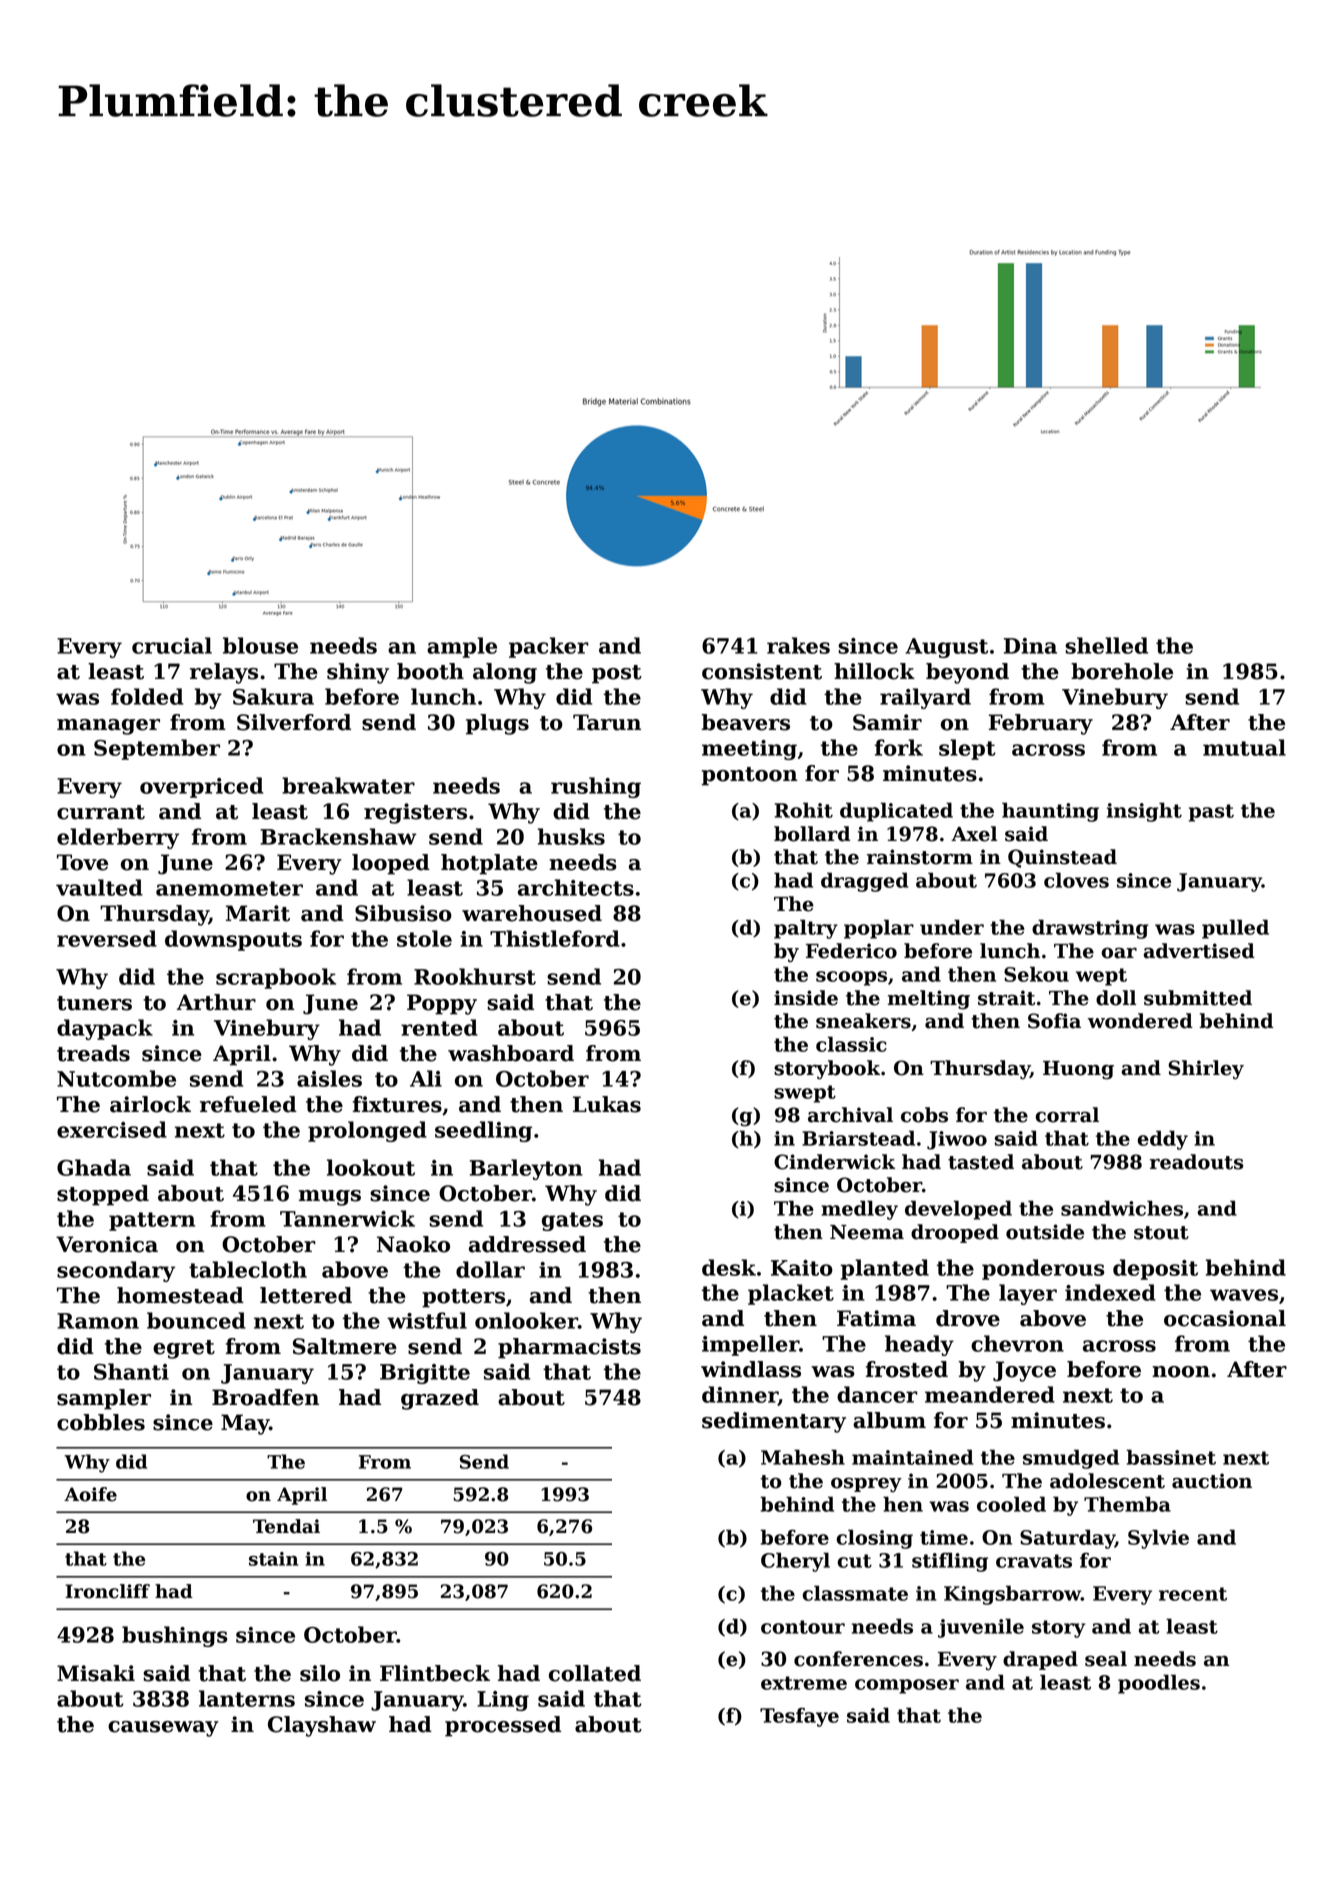 Image resolution: width=1343 pixels, height=1900 pixels. Describe the element at coordinates (799, 1717) in the document. I see `Tesfaye` at that location.
